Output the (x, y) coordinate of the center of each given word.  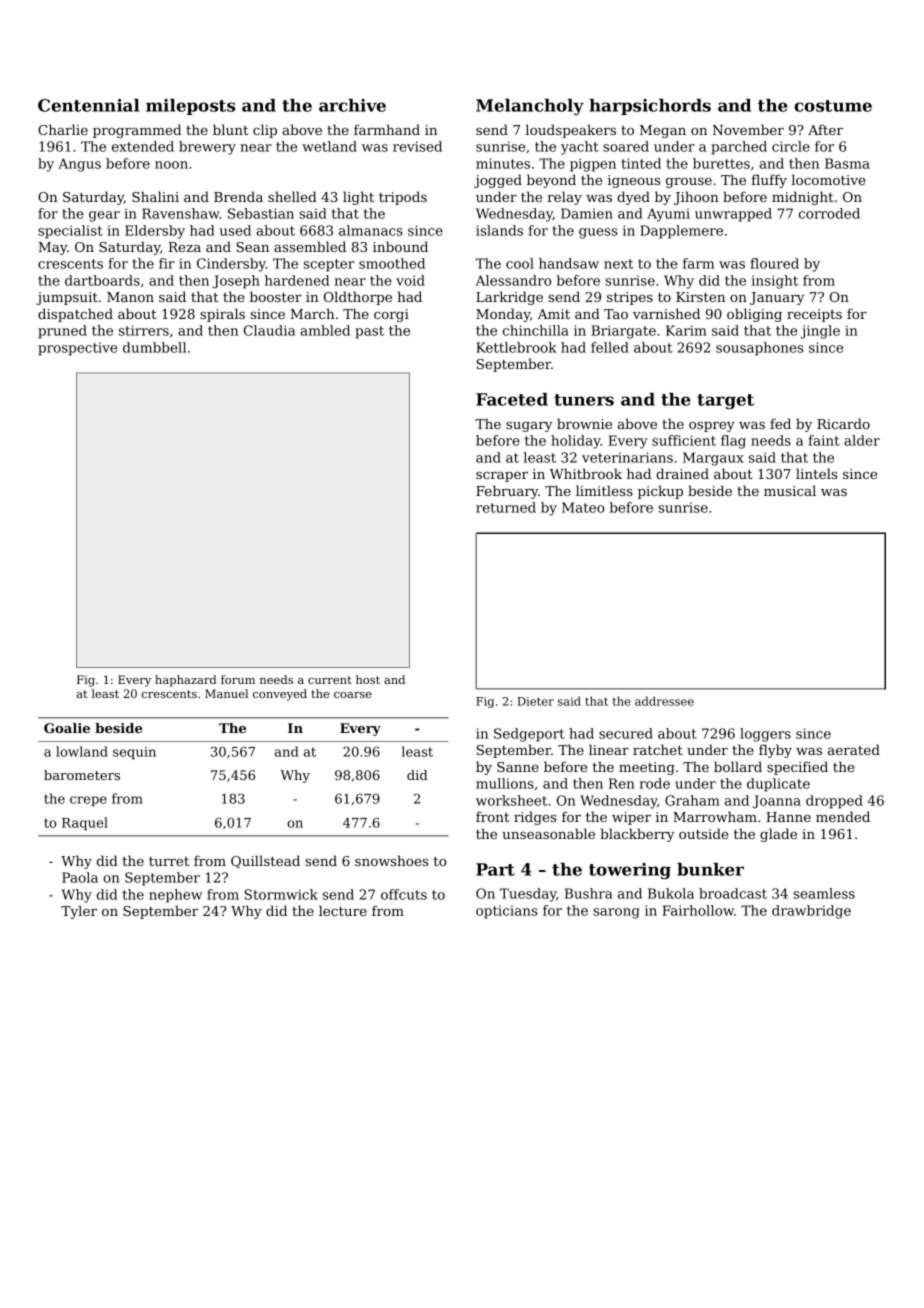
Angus (79, 165)
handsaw (569, 263)
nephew (175, 896)
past (369, 332)
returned (506, 507)
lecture (343, 910)
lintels (816, 473)
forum (238, 679)
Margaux (713, 459)
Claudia (269, 330)
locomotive (828, 179)
